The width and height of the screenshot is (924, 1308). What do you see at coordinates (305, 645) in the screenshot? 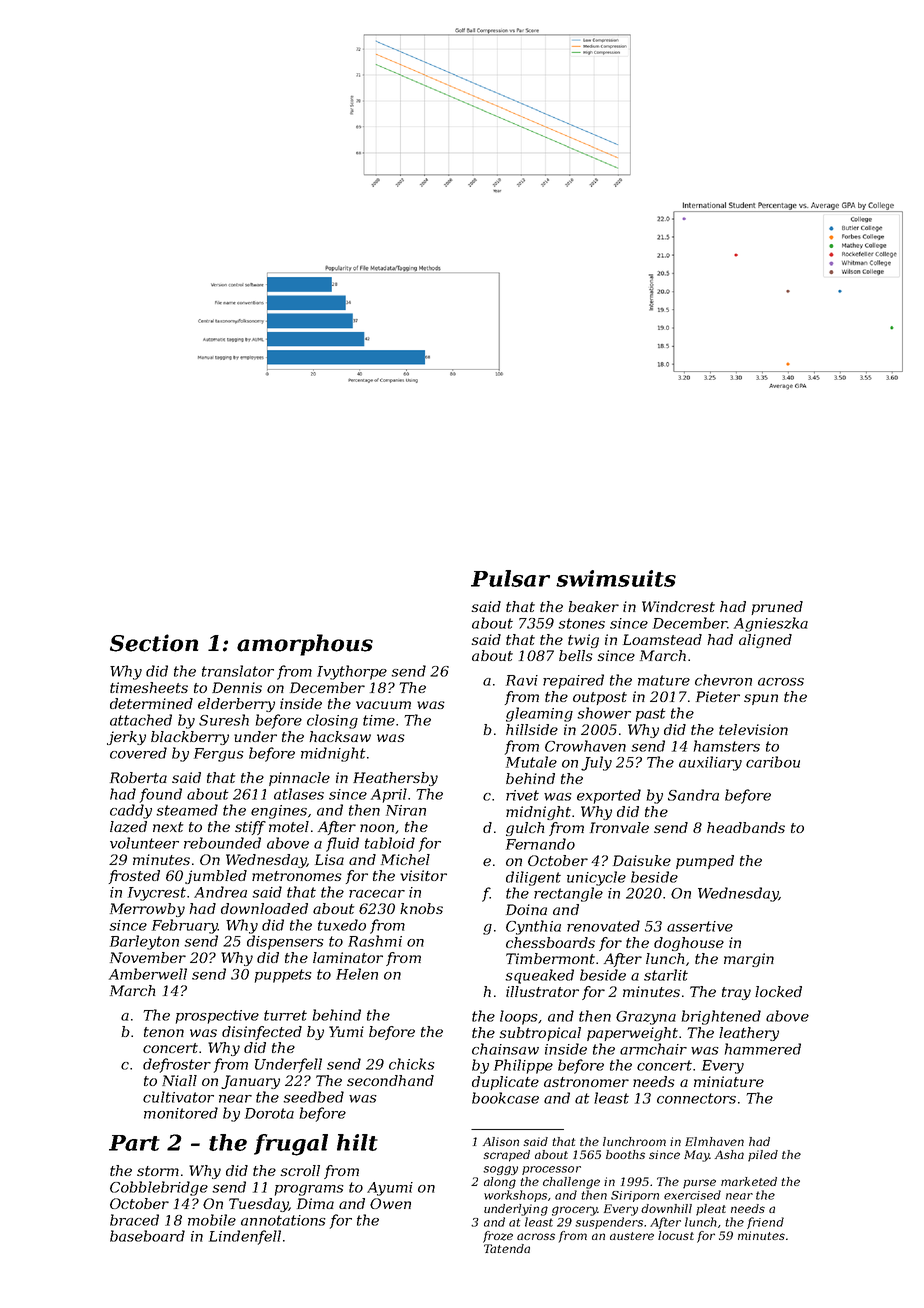
I see `amorphous` at bounding box center [305, 645].
